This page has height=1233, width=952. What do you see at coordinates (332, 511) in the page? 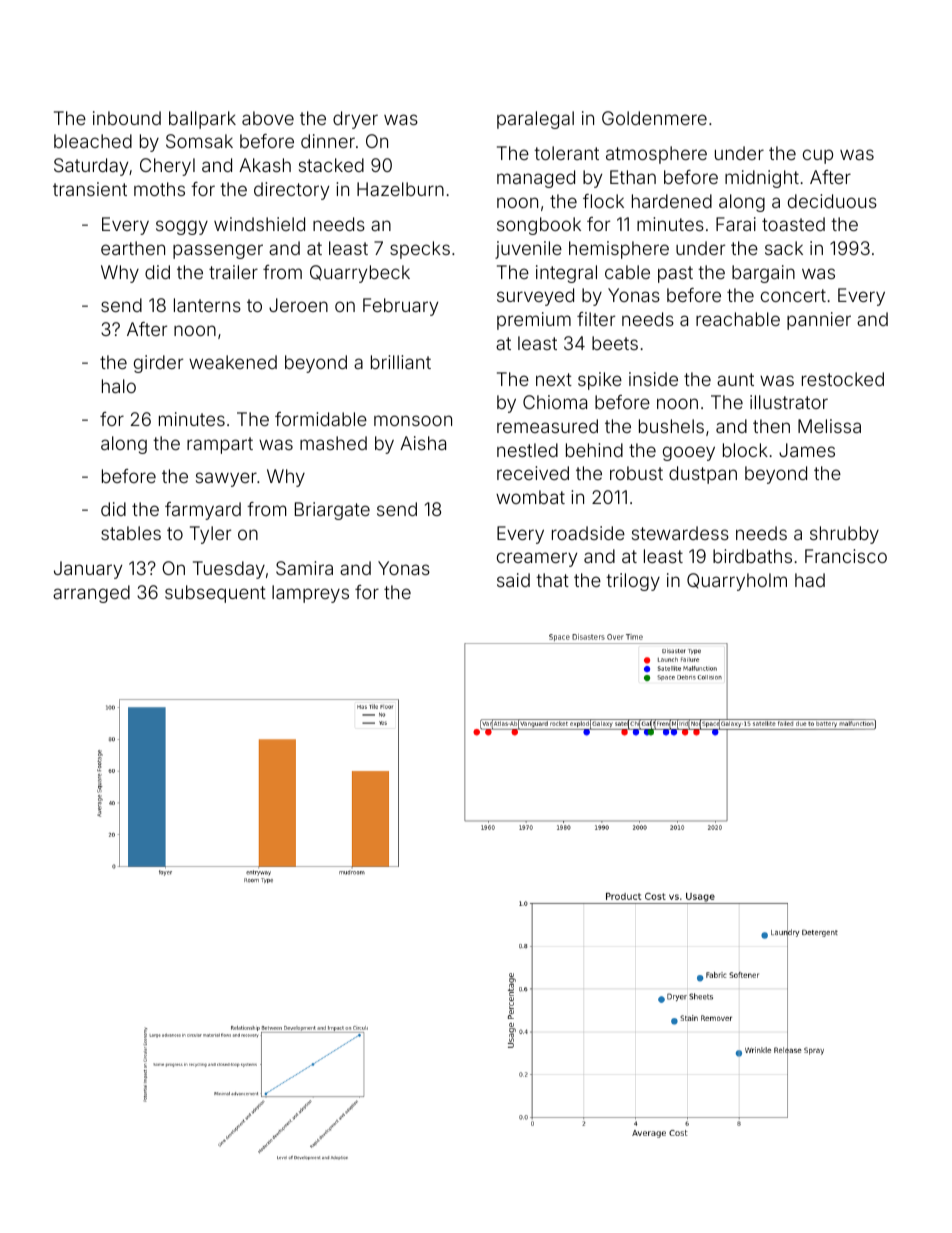
I see `Briargate` at bounding box center [332, 511].
